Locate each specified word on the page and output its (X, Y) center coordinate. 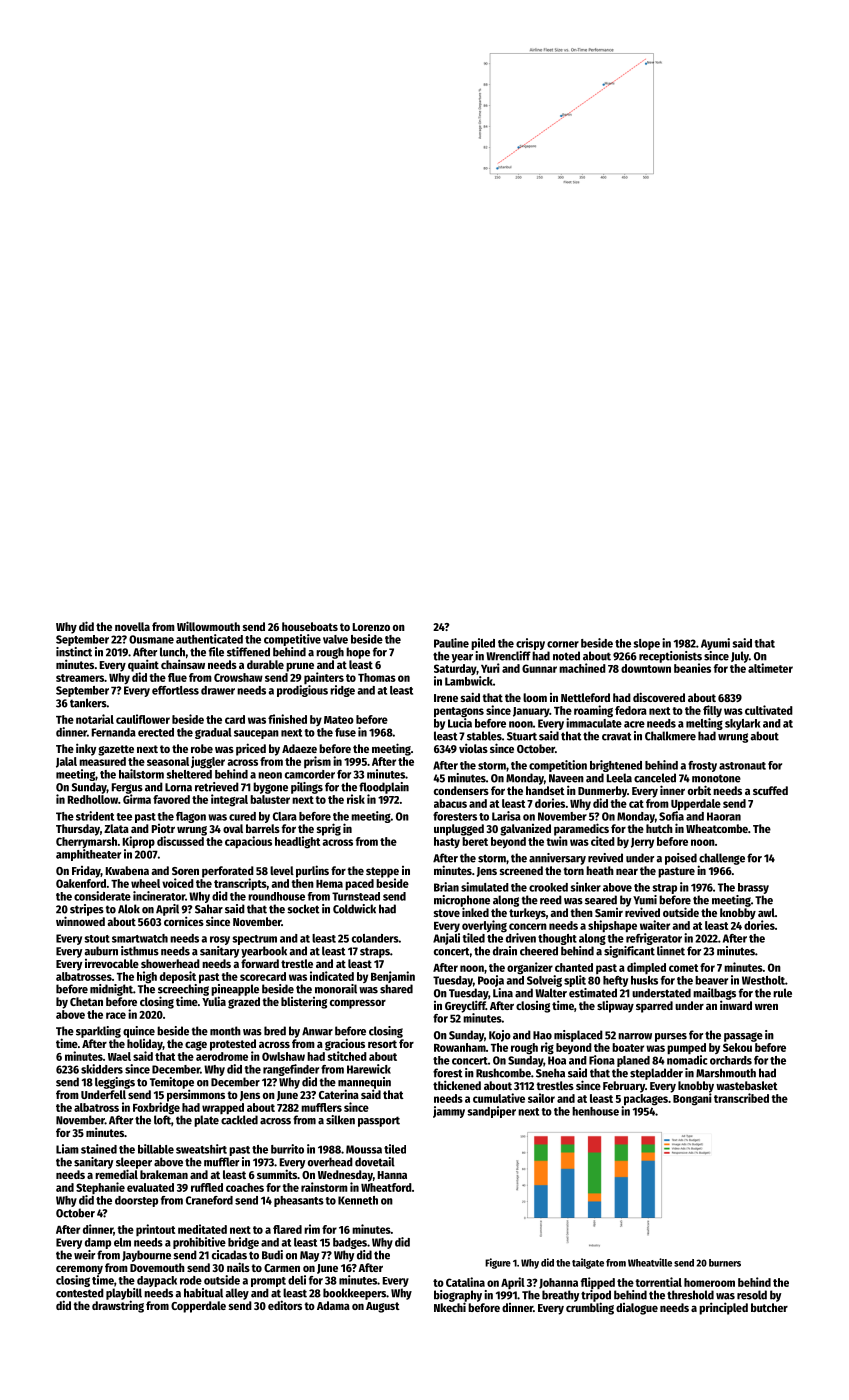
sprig (329, 829)
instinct (74, 652)
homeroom (709, 1282)
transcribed (741, 1098)
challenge (722, 859)
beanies (692, 668)
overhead (330, 1162)
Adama (333, 1305)
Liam (67, 1149)
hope (358, 653)
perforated (228, 872)
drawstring (118, 1306)
